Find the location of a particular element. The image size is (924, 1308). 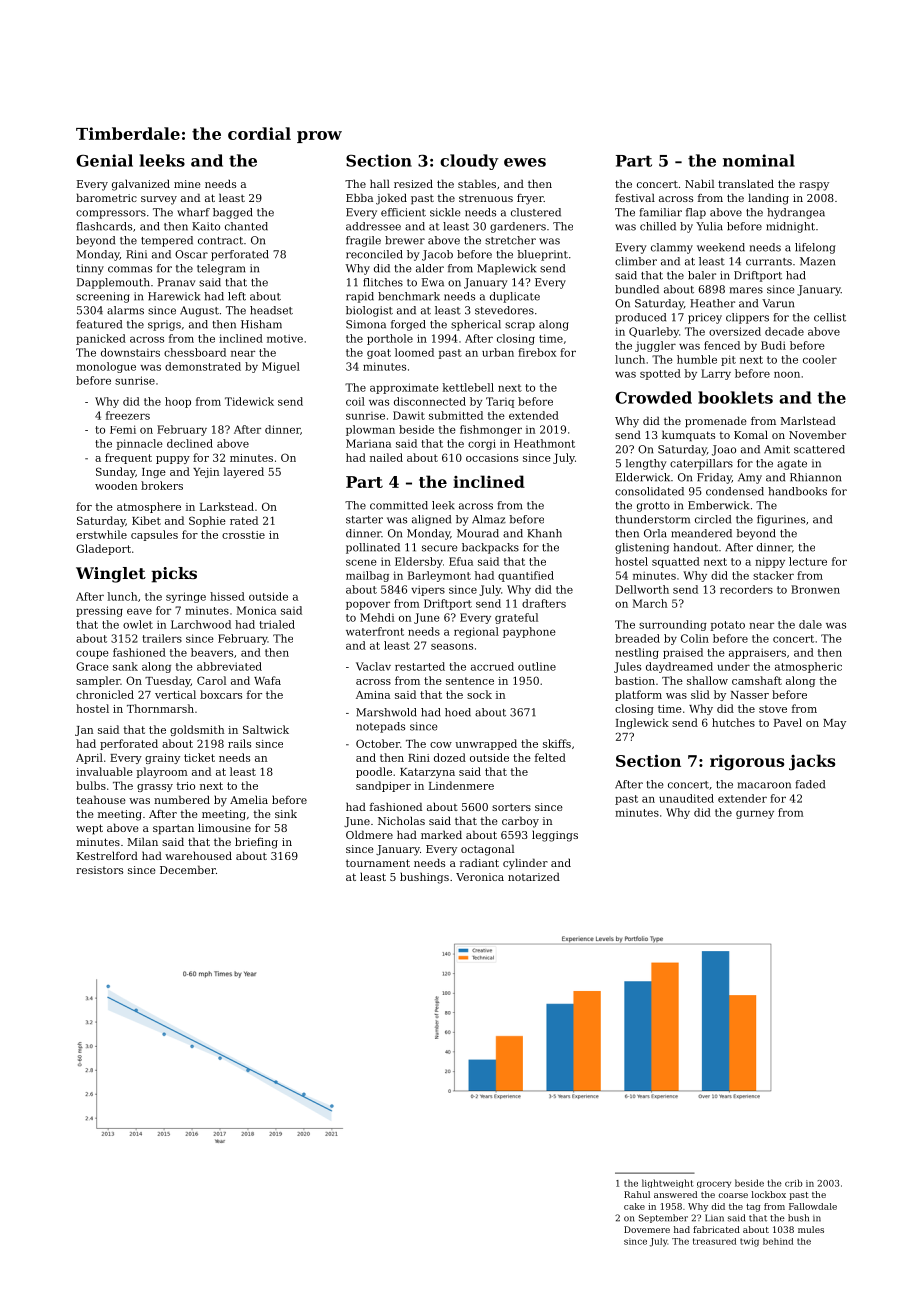

Khanh is located at coordinates (544, 533).
